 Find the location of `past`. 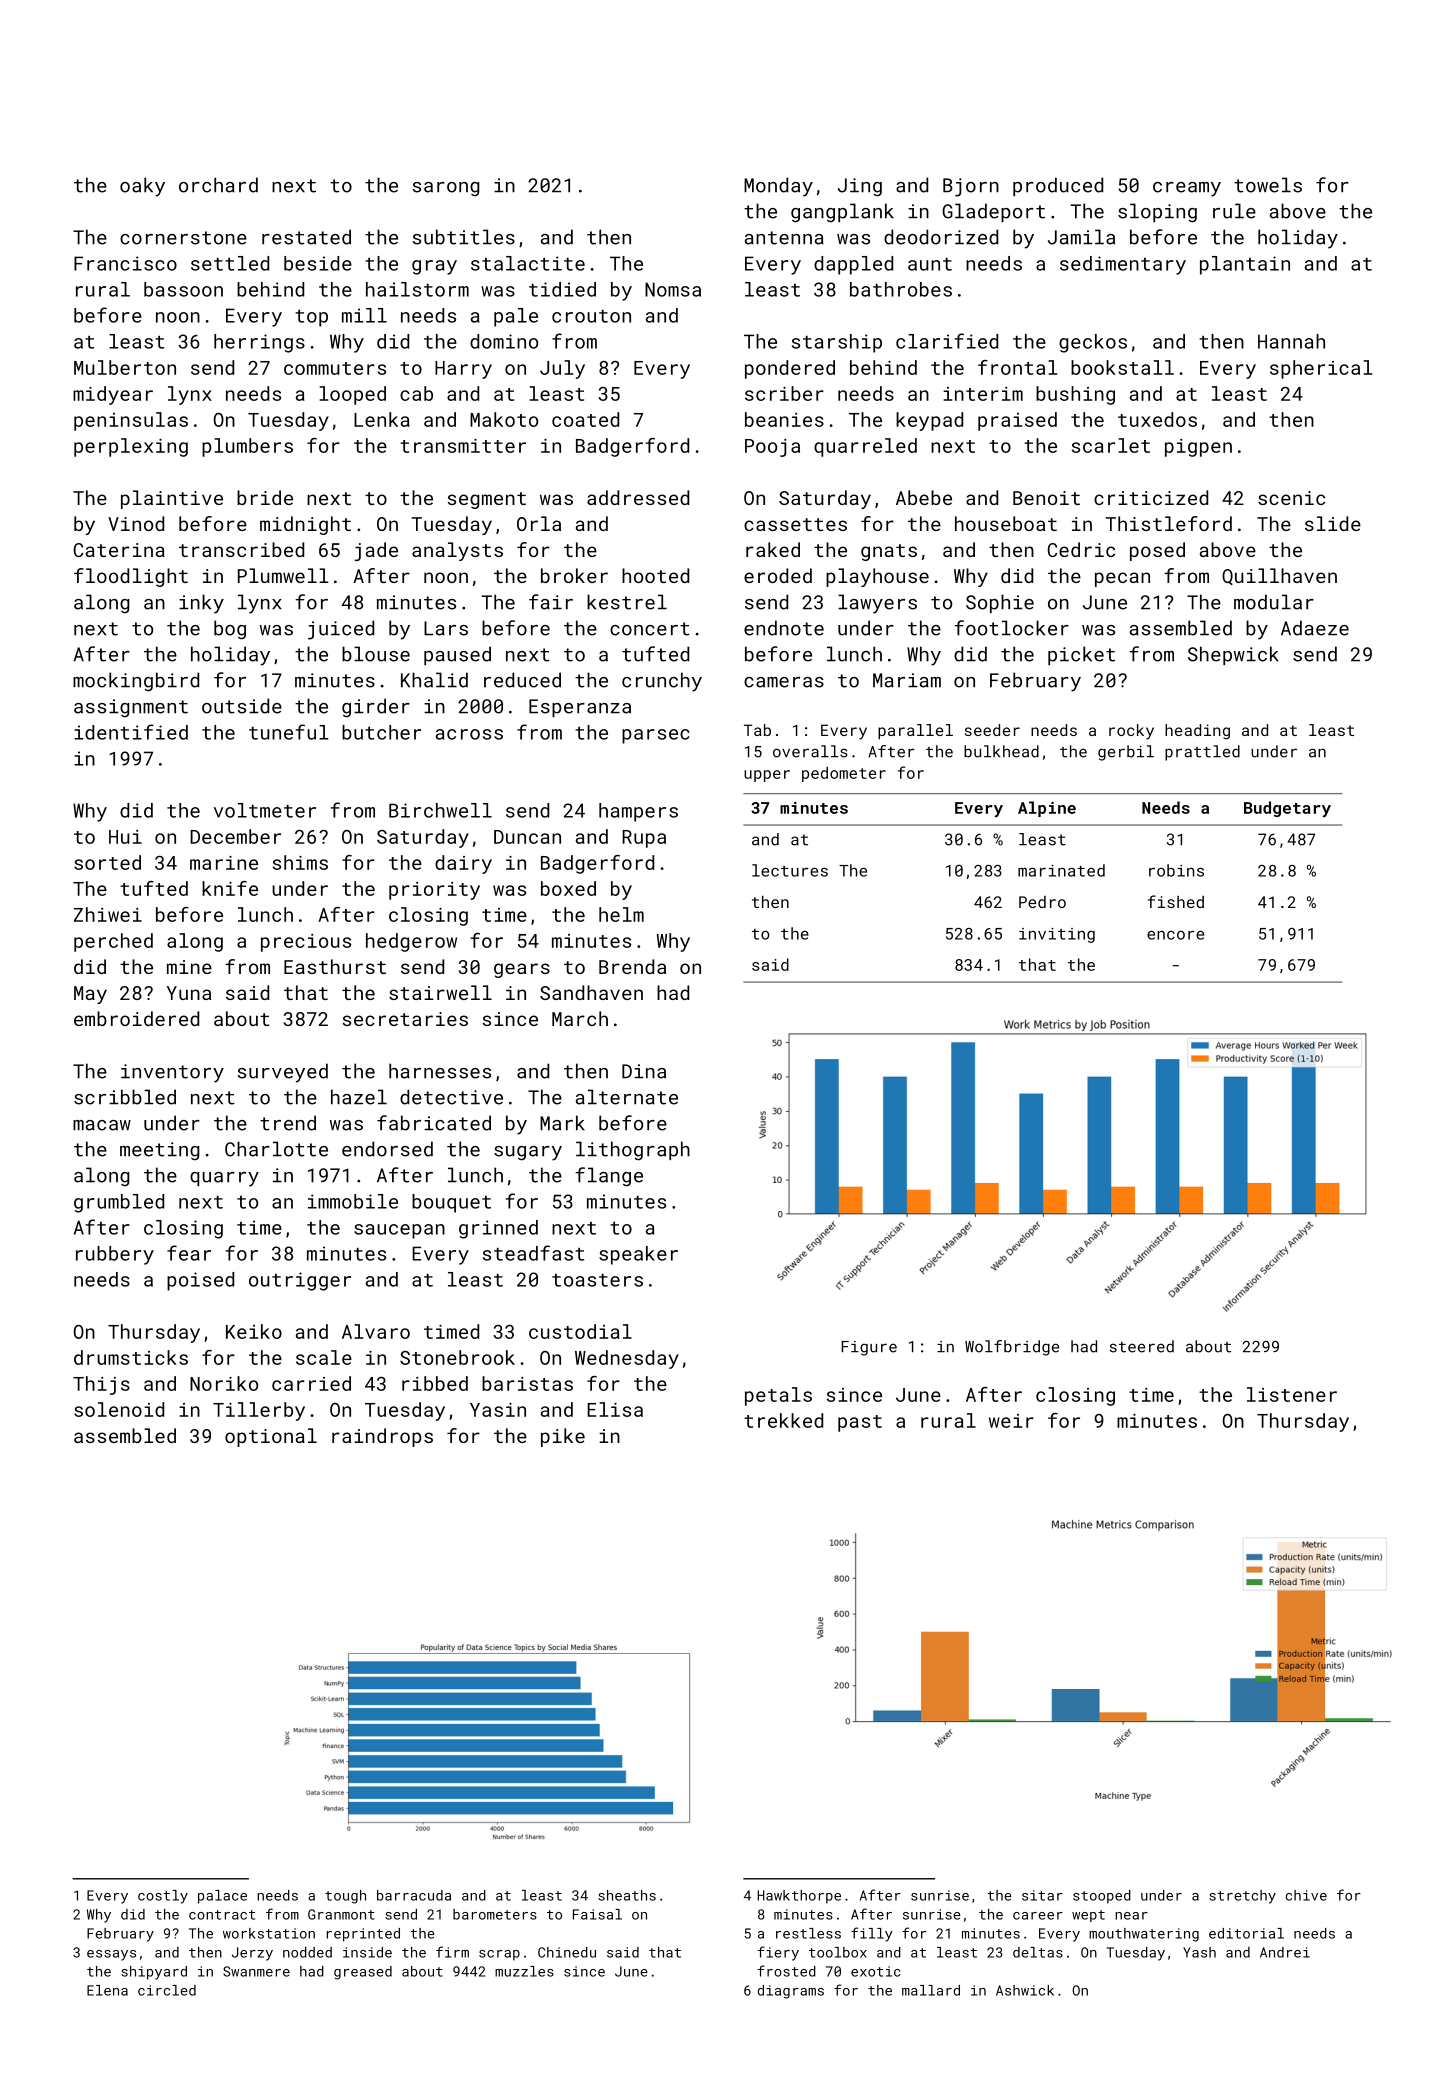

past is located at coordinates (860, 1423).
